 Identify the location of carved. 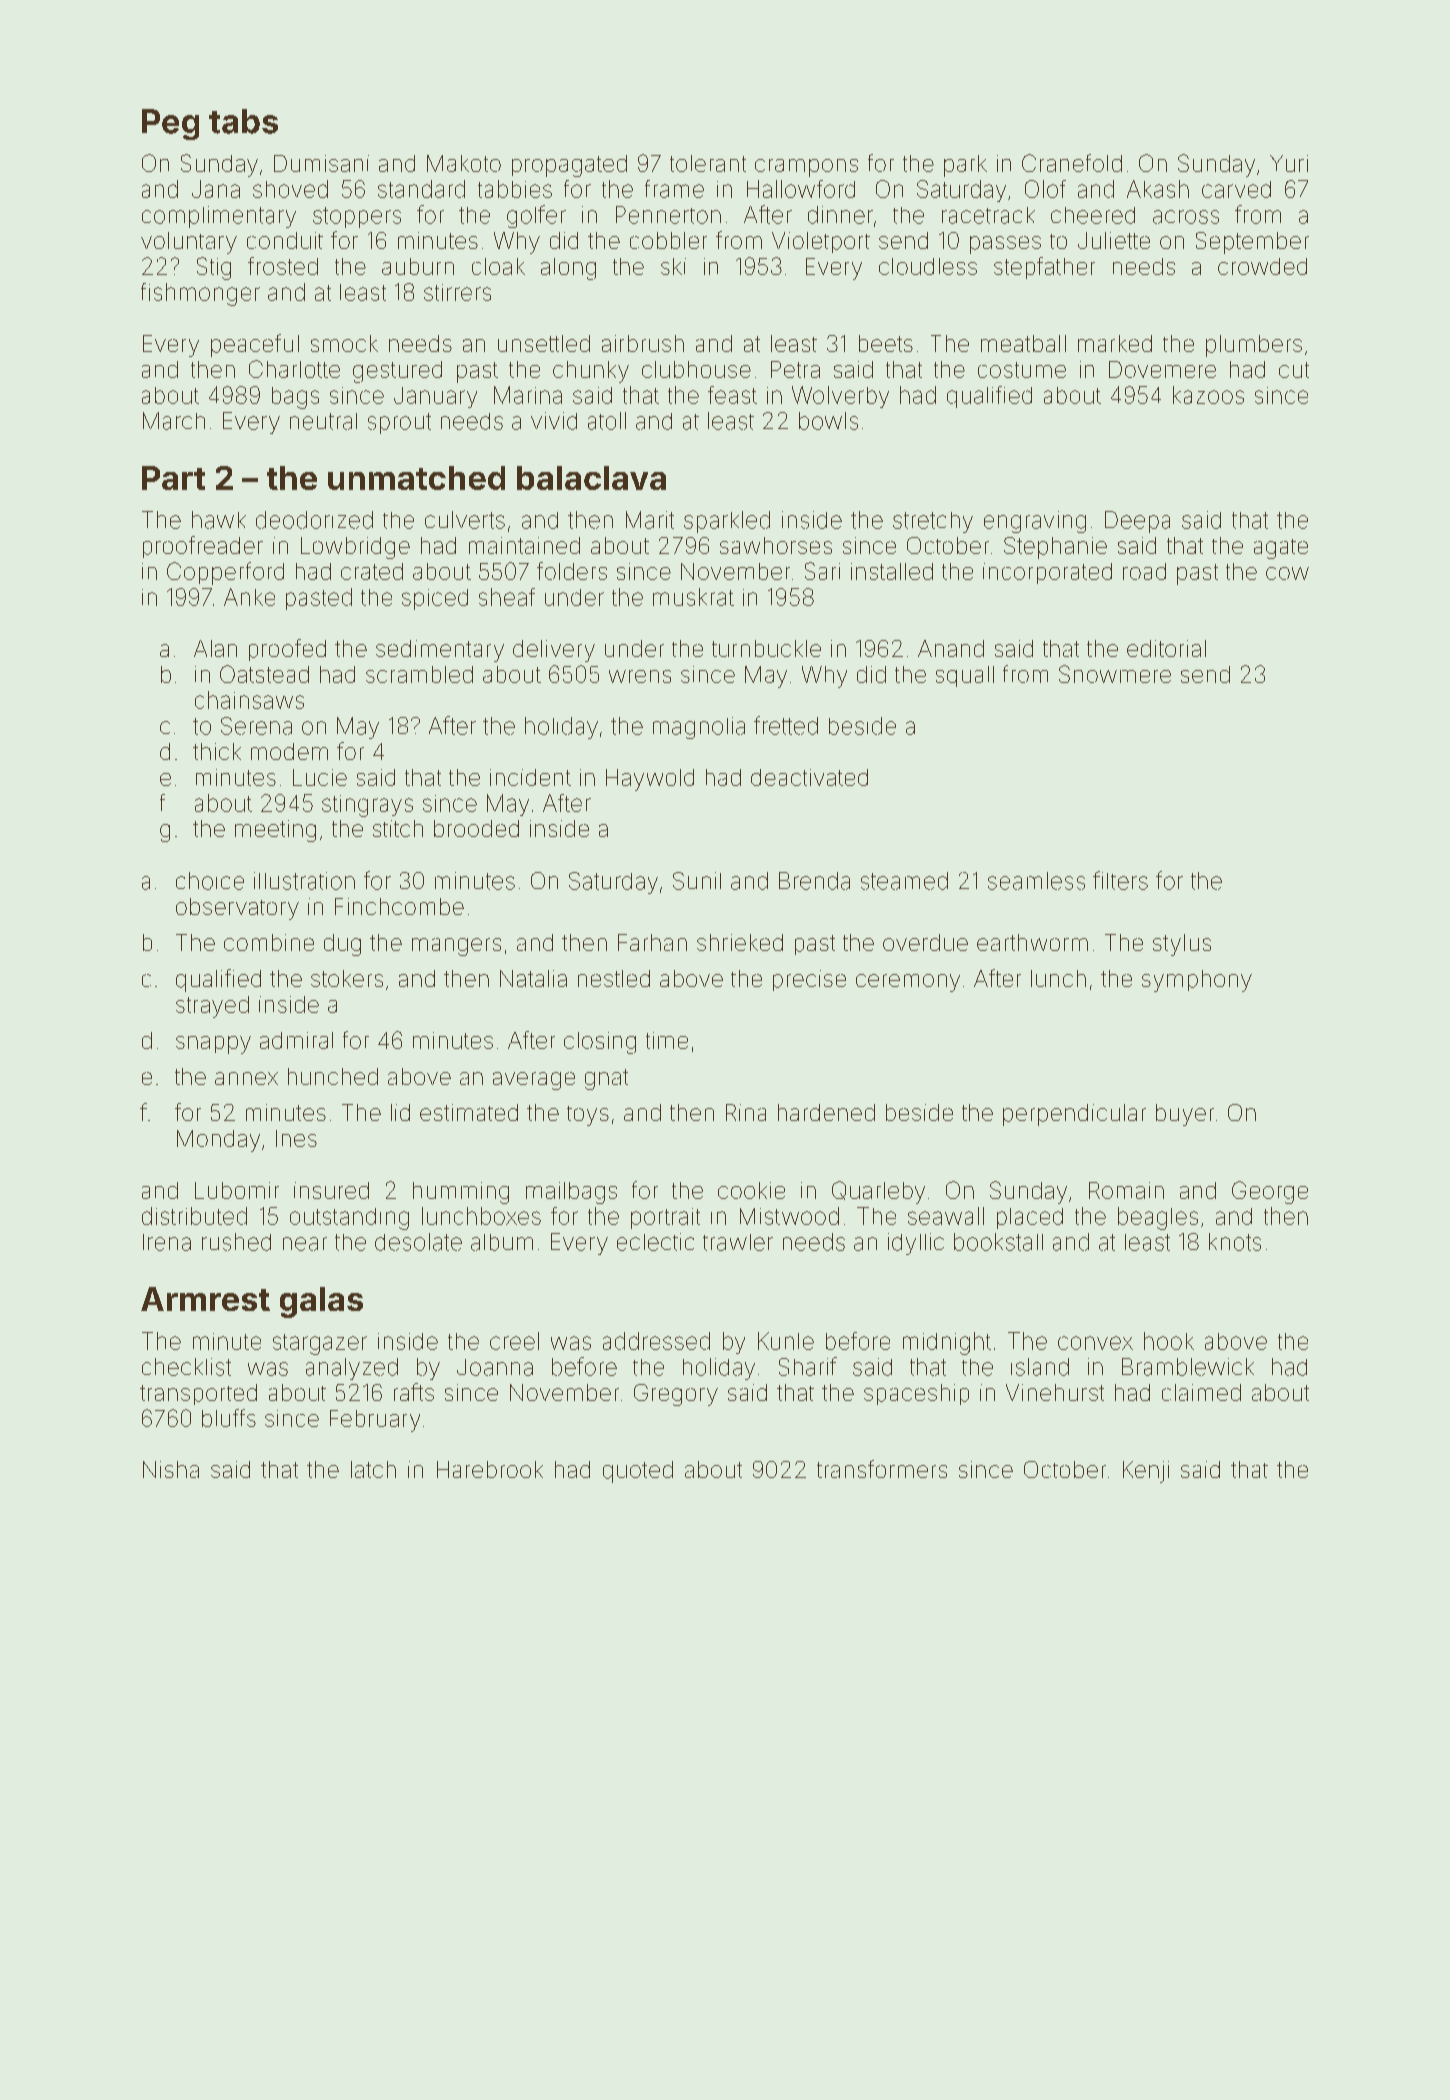
(1236, 189).
